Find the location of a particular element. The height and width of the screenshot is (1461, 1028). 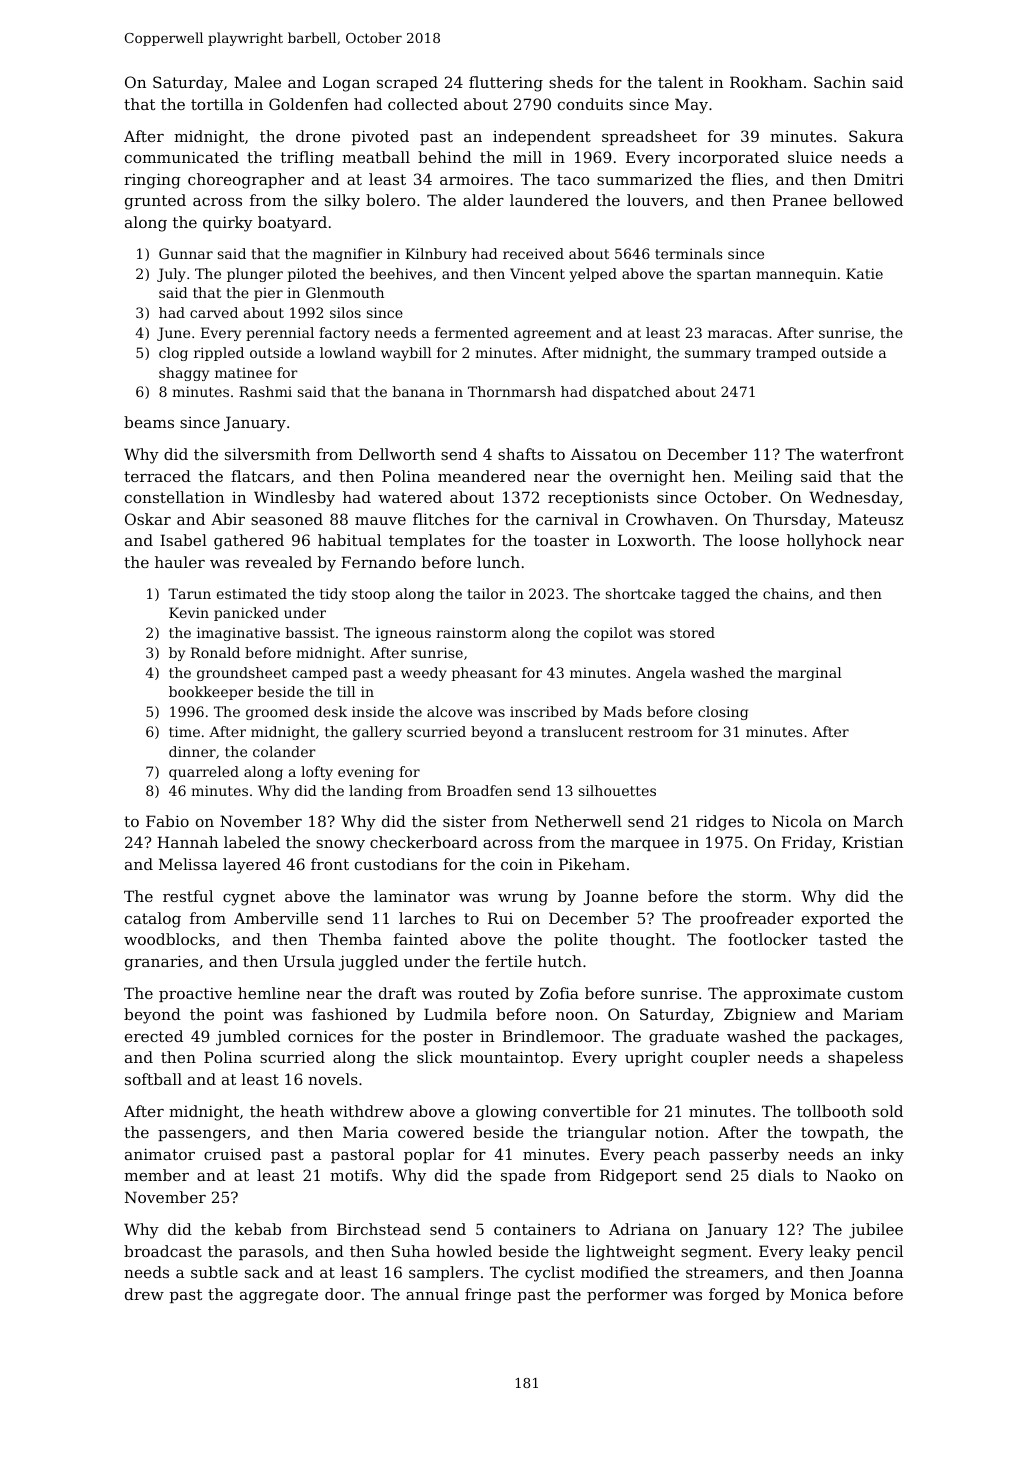

glowing is located at coordinates (506, 1113).
